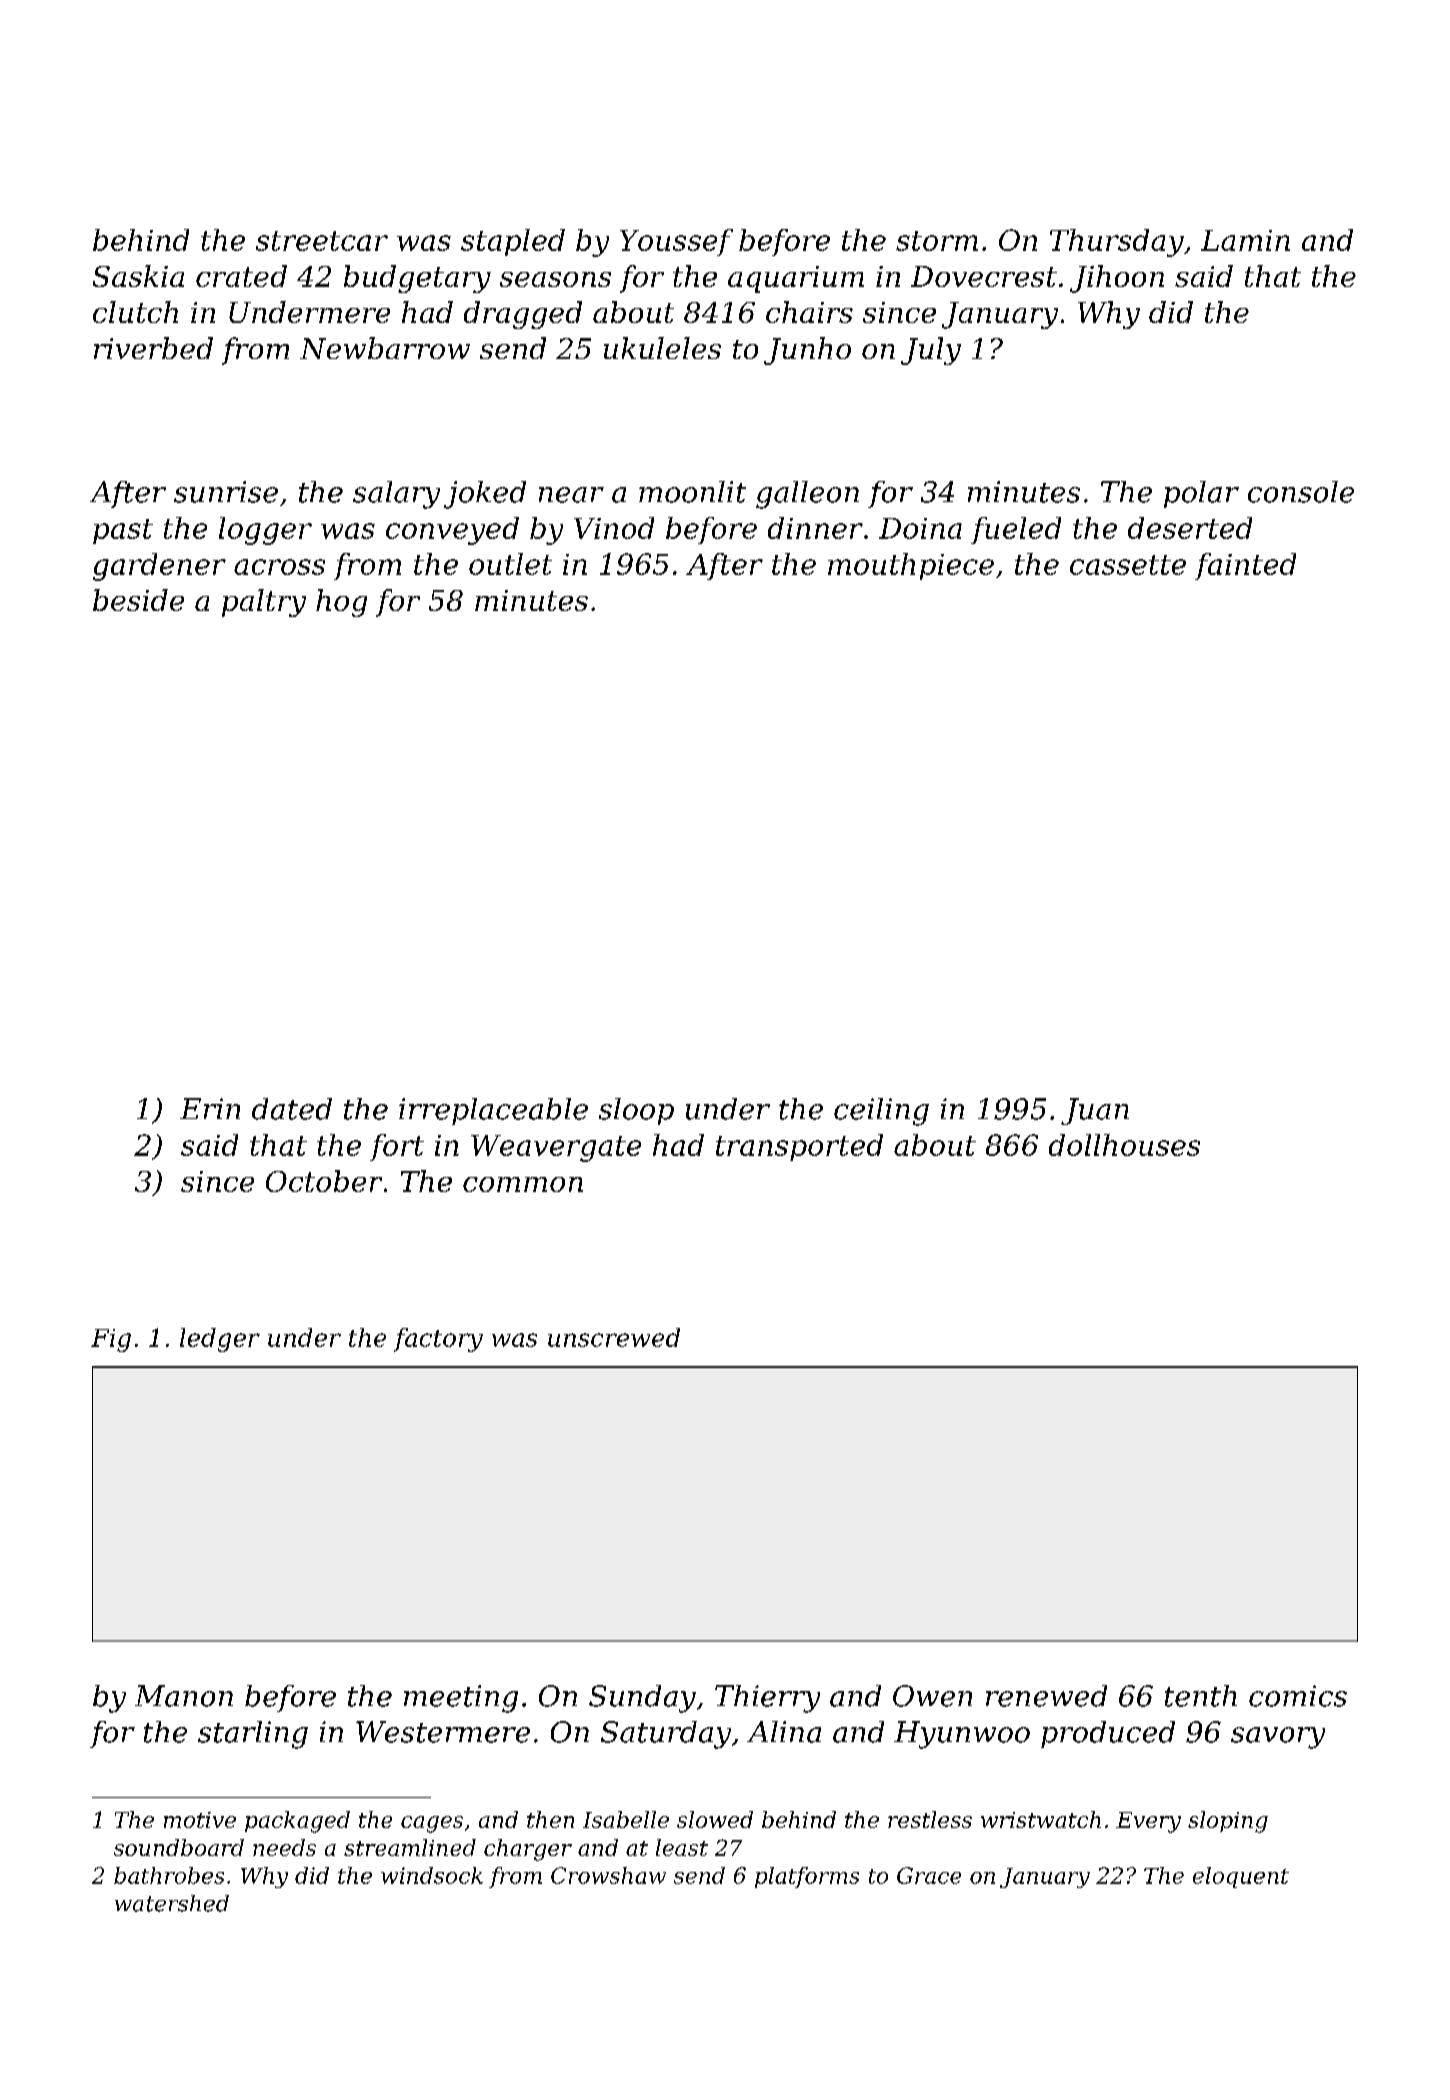 Image resolution: width=1450 pixels, height=2100 pixels. I want to click on Thursday, so click(1117, 243).
